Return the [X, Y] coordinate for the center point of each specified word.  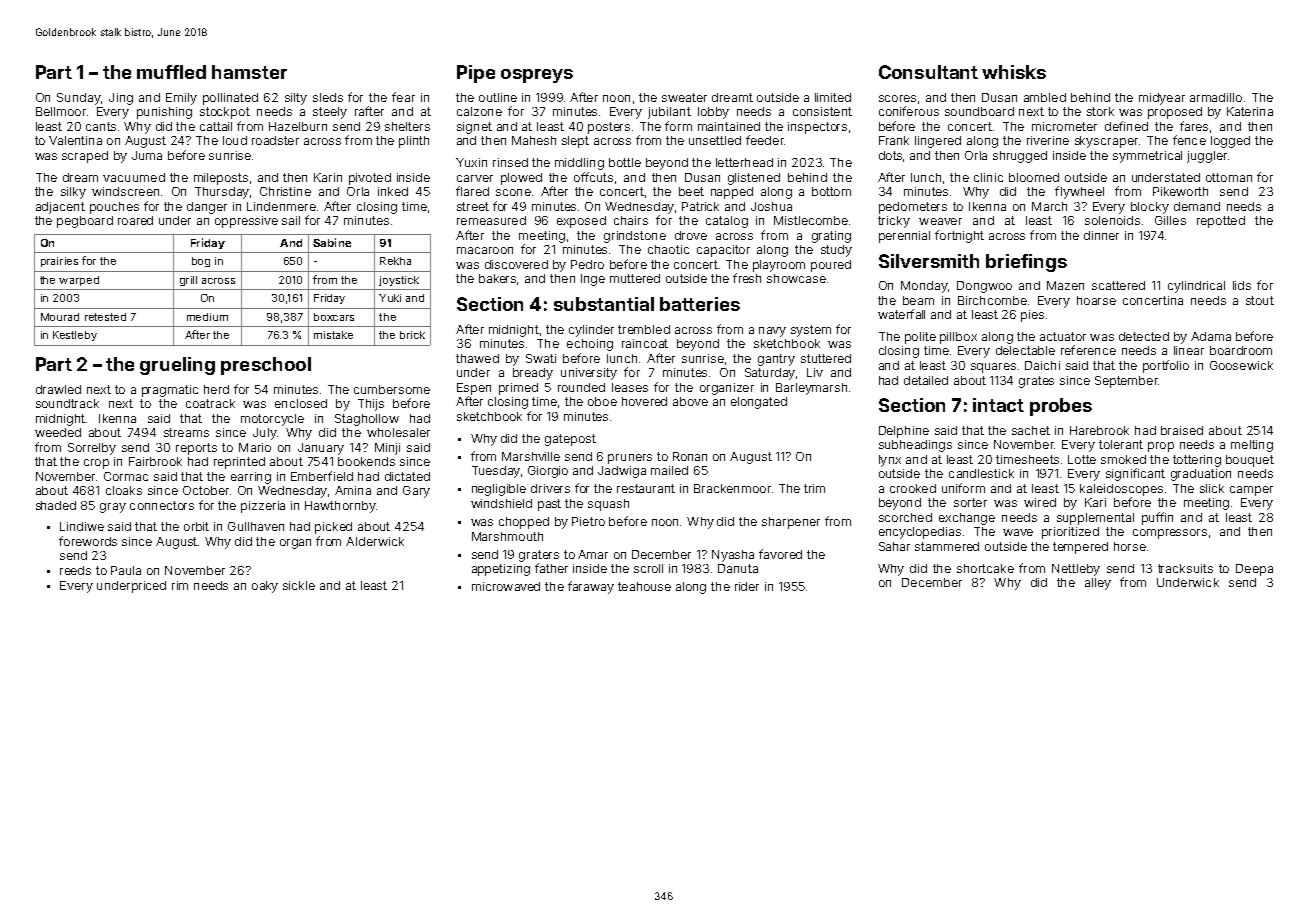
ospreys [537, 76]
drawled [58, 389]
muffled [171, 72]
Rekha [395, 261]
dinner [1101, 235]
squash [608, 505]
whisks [1014, 72]
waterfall [901, 314]
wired [1040, 502]
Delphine [904, 432]
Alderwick [375, 541]
